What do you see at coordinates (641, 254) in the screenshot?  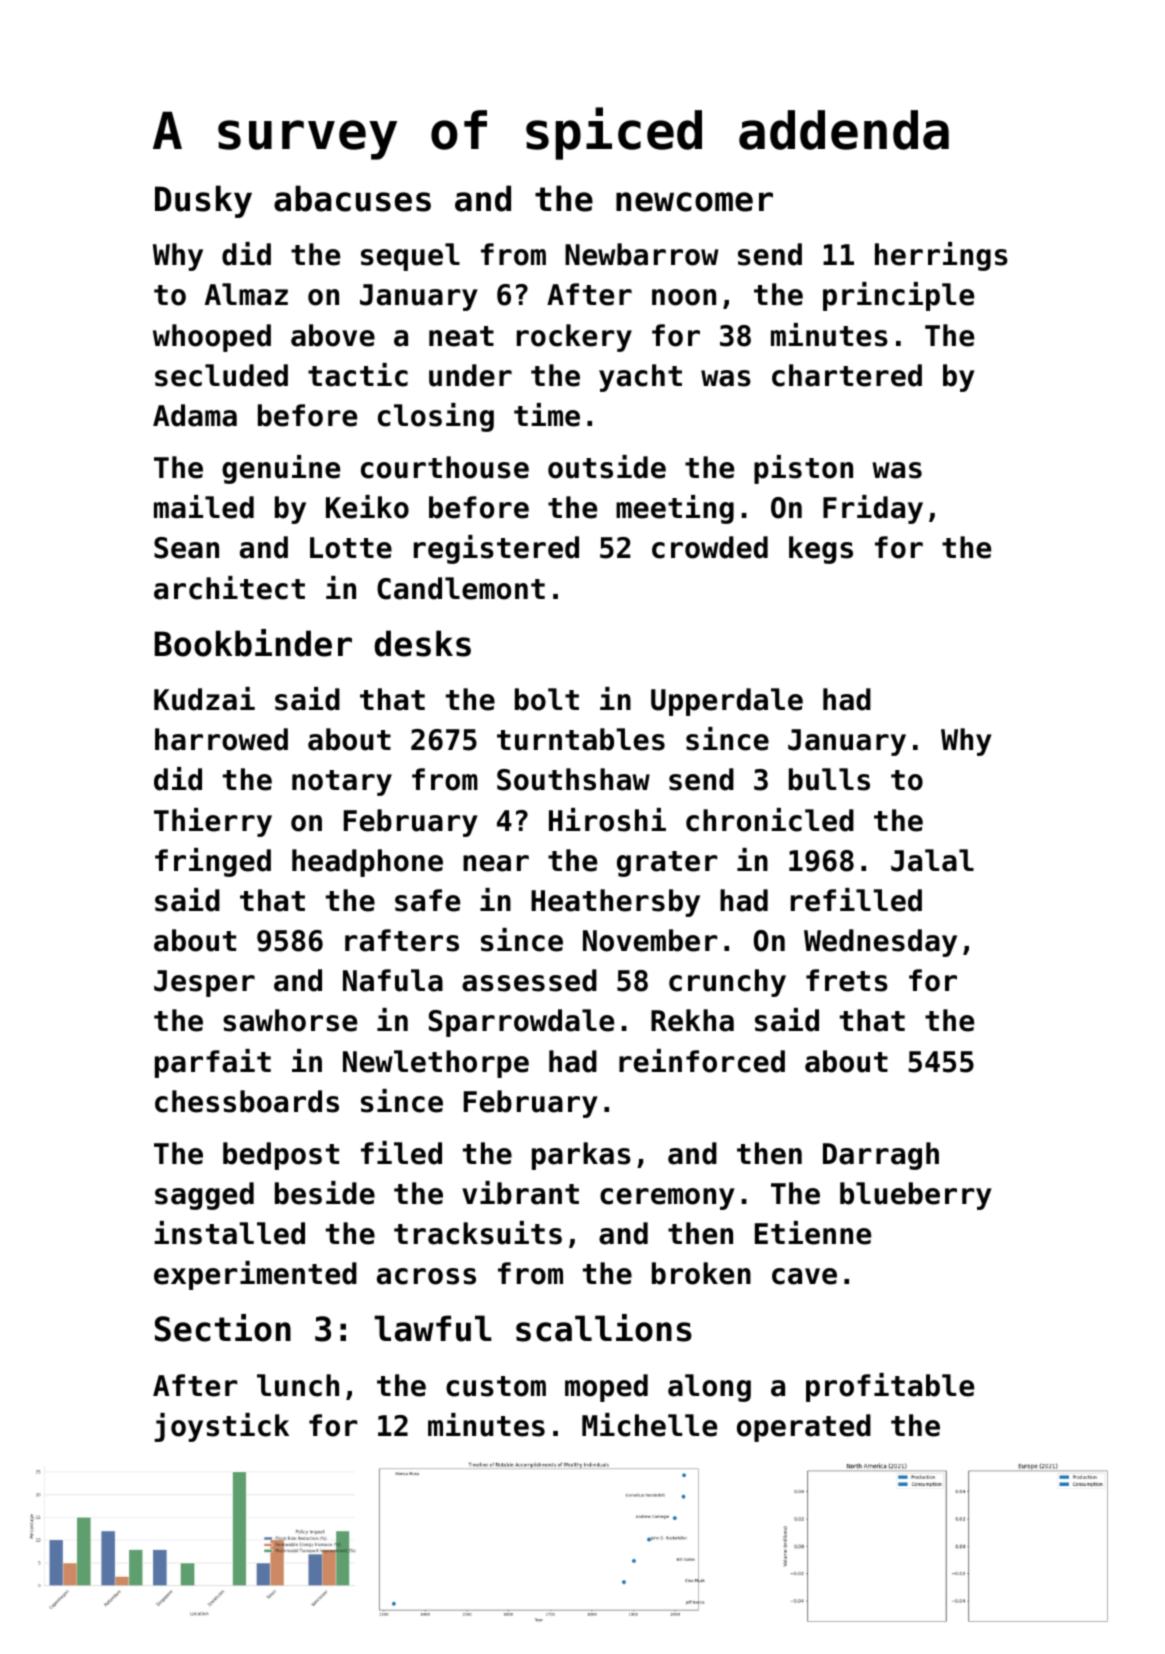 I see `Newbarrow` at bounding box center [641, 254].
